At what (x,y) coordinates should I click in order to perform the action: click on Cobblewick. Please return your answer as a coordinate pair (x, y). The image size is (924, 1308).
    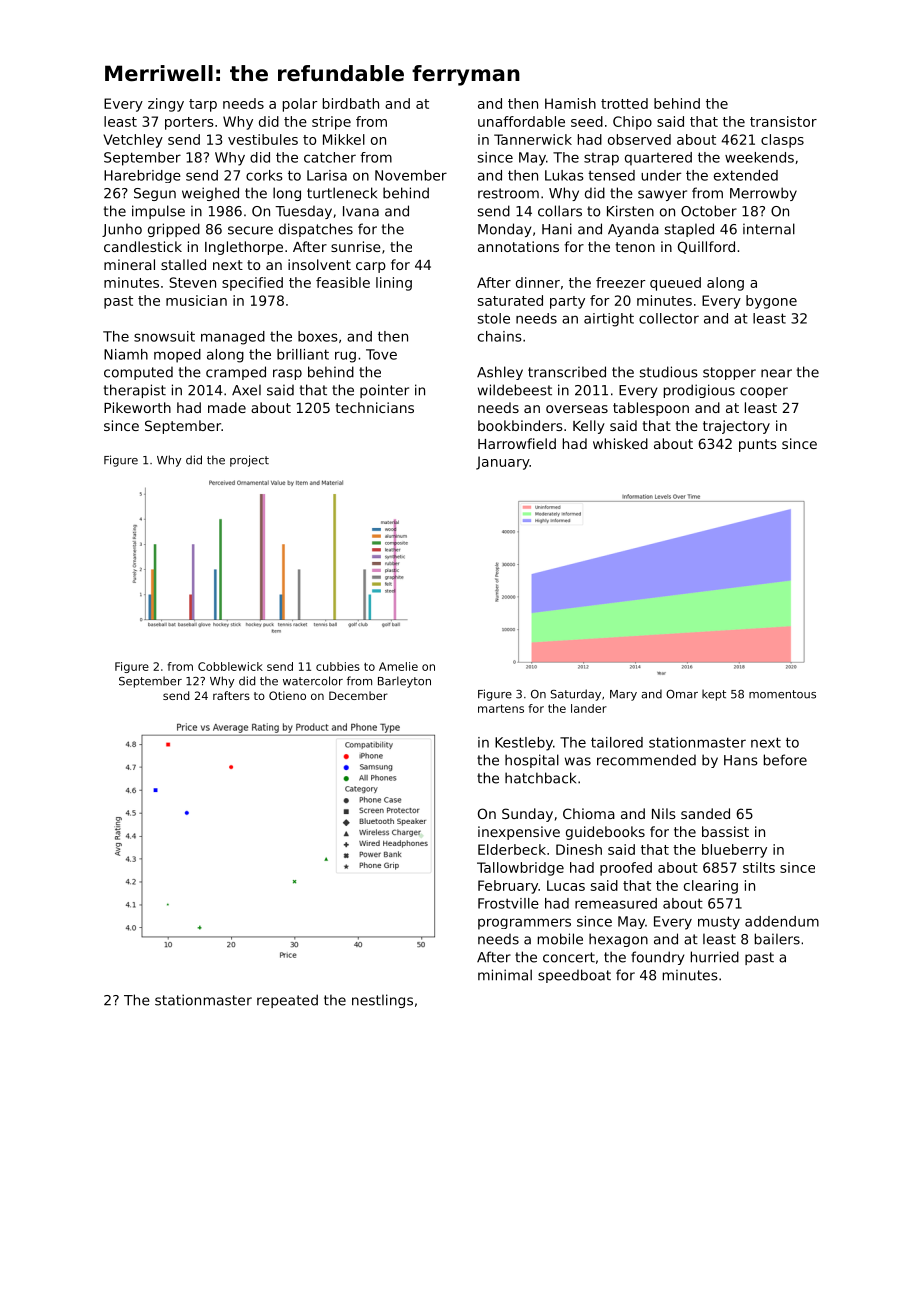
    Looking at the image, I should click on (230, 666).
